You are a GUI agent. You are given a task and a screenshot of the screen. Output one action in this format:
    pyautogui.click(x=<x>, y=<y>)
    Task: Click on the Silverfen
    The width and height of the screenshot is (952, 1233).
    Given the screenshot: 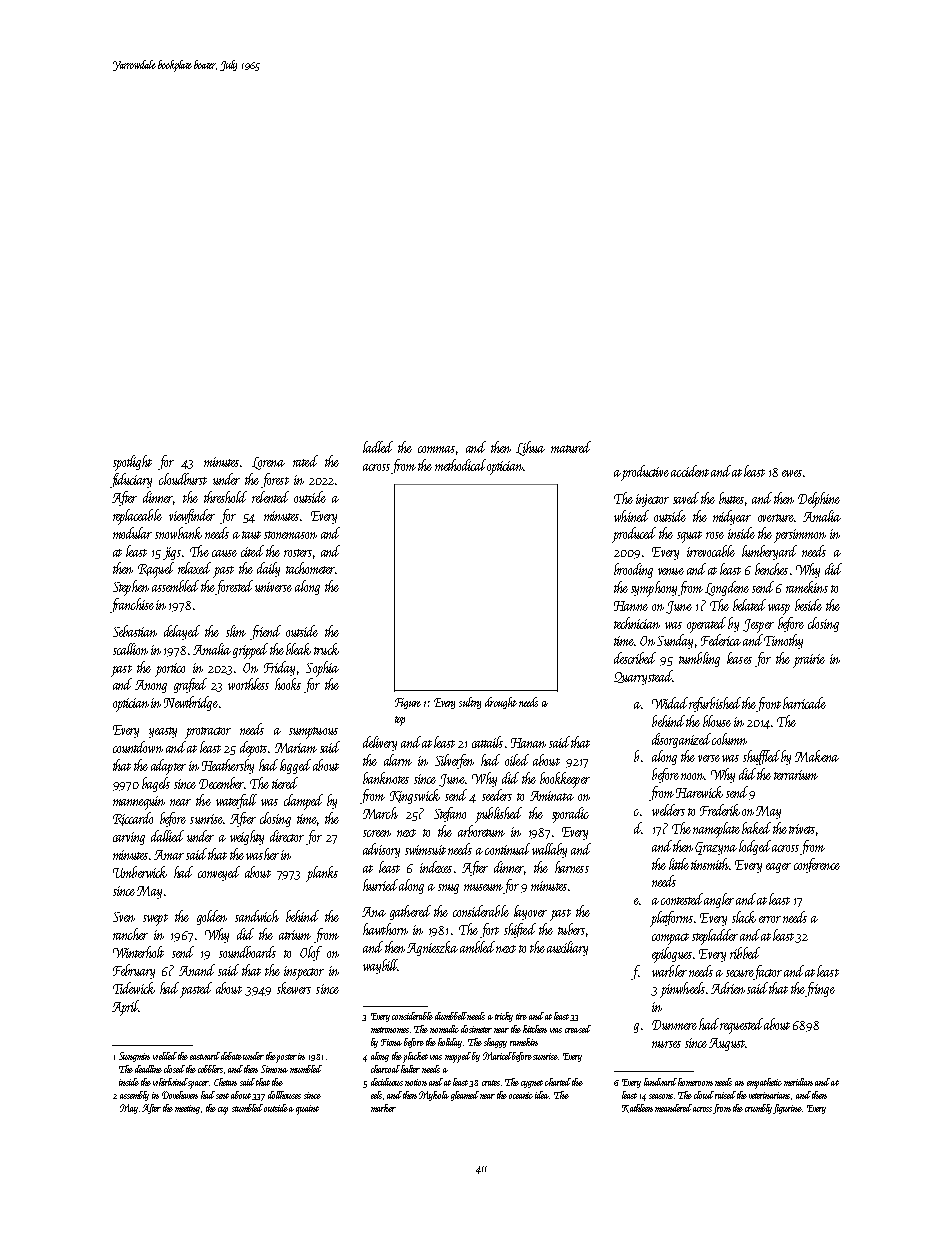 What is the action you would take?
    pyautogui.click(x=454, y=761)
